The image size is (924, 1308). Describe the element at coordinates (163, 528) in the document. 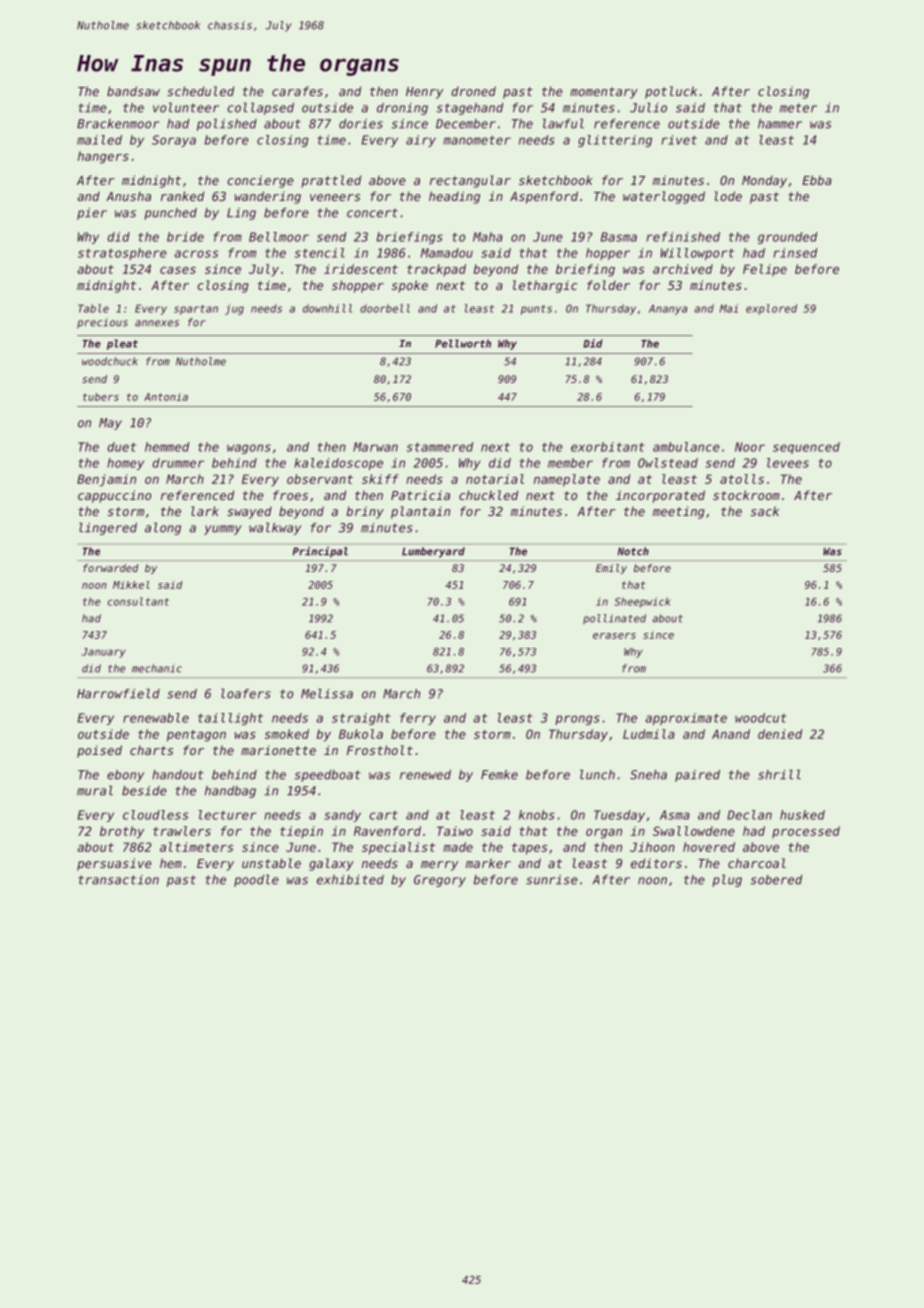

I see `along` at that location.
